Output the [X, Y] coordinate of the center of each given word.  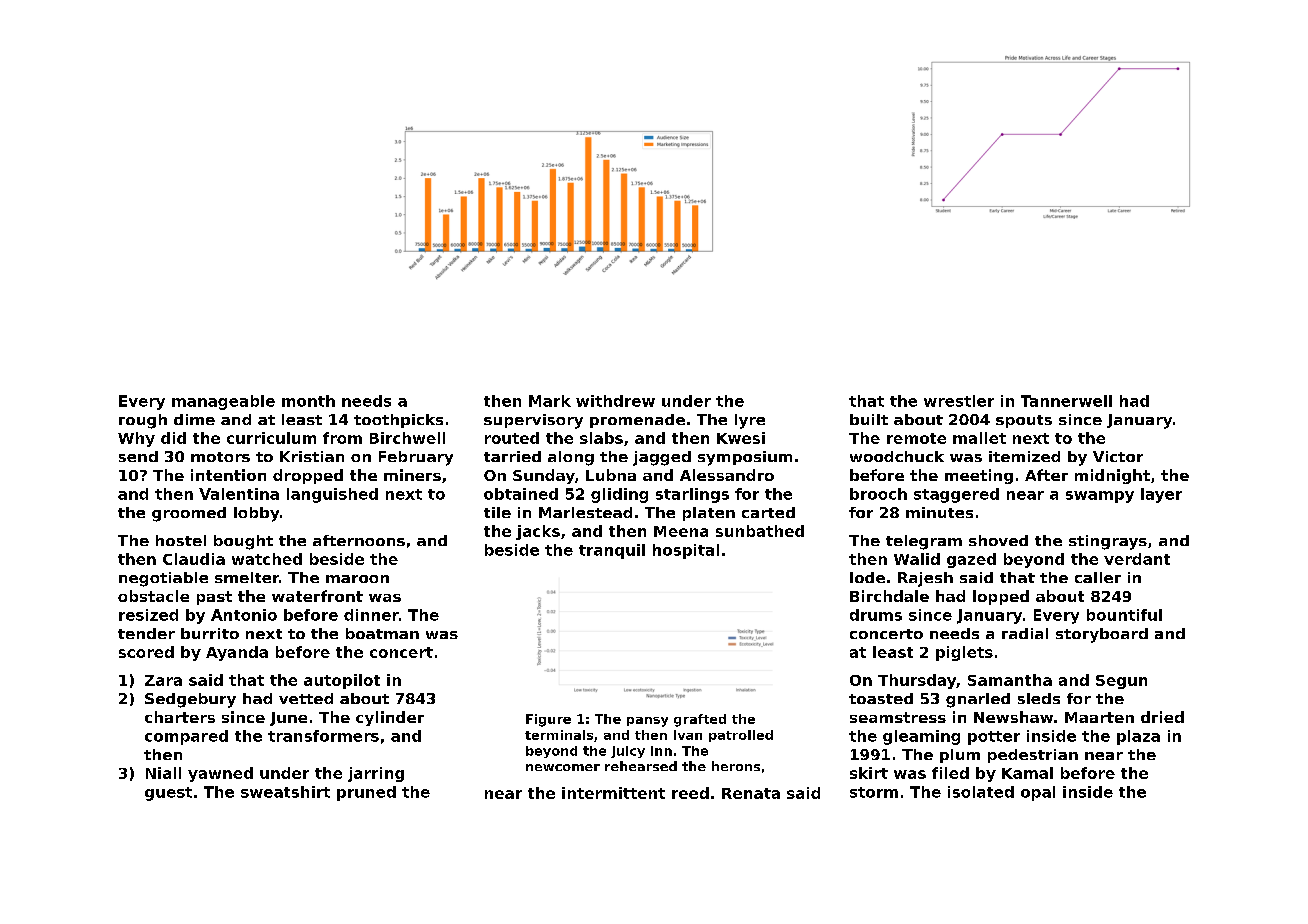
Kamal [1027, 773]
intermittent [613, 793]
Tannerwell [1066, 401]
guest [168, 794]
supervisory [533, 421]
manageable [223, 402]
